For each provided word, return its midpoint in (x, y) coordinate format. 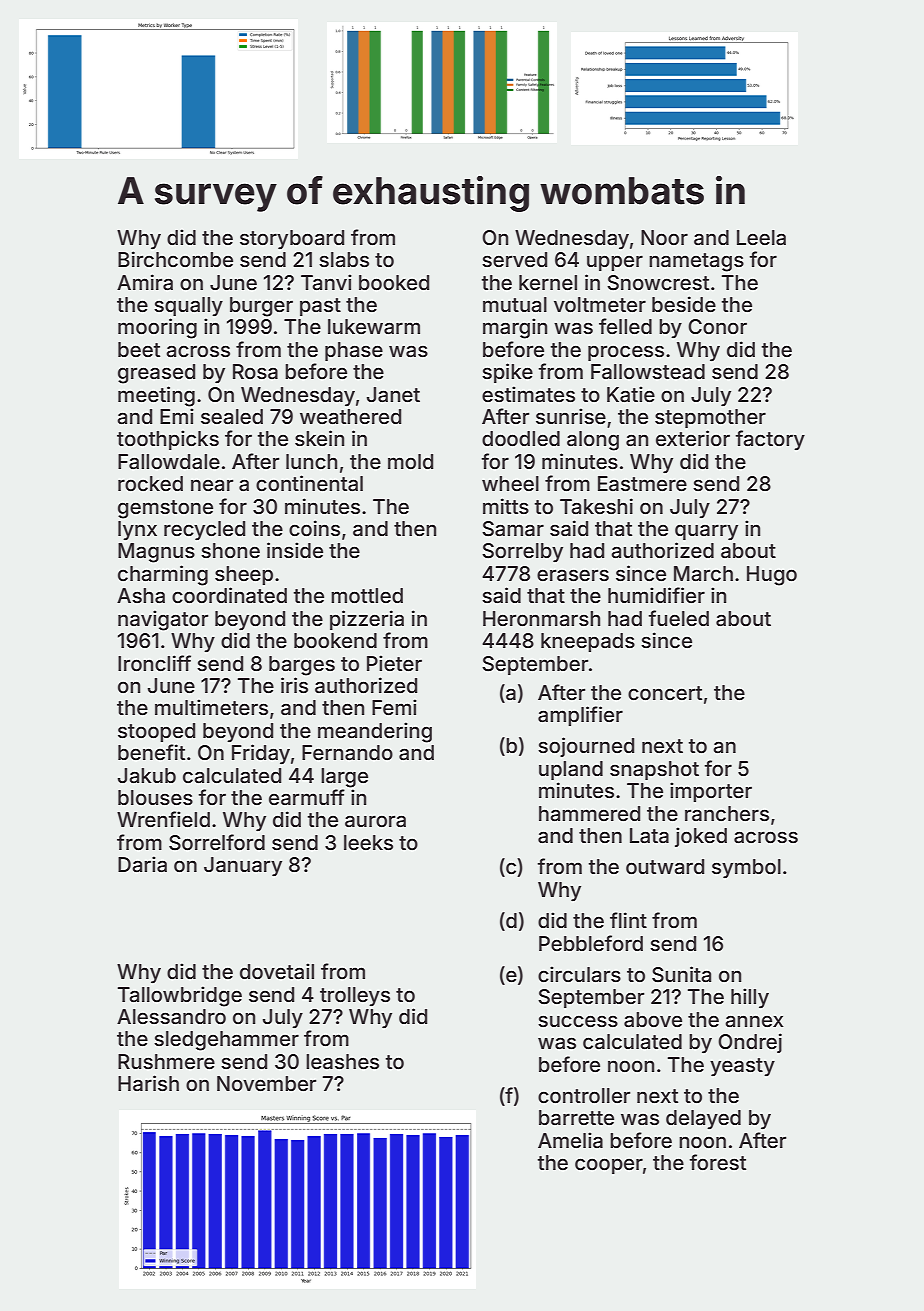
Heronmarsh (541, 618)
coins (314, 528)
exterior (693, 438)
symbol (746, 868)
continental (309, 483)
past (320, 307)
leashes (342, 1061)
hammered (589, 813)
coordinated (229, 595)
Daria (142, 864)
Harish (148, 1083)
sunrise (571, 416)
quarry (706, 532)
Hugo (772, 576)
